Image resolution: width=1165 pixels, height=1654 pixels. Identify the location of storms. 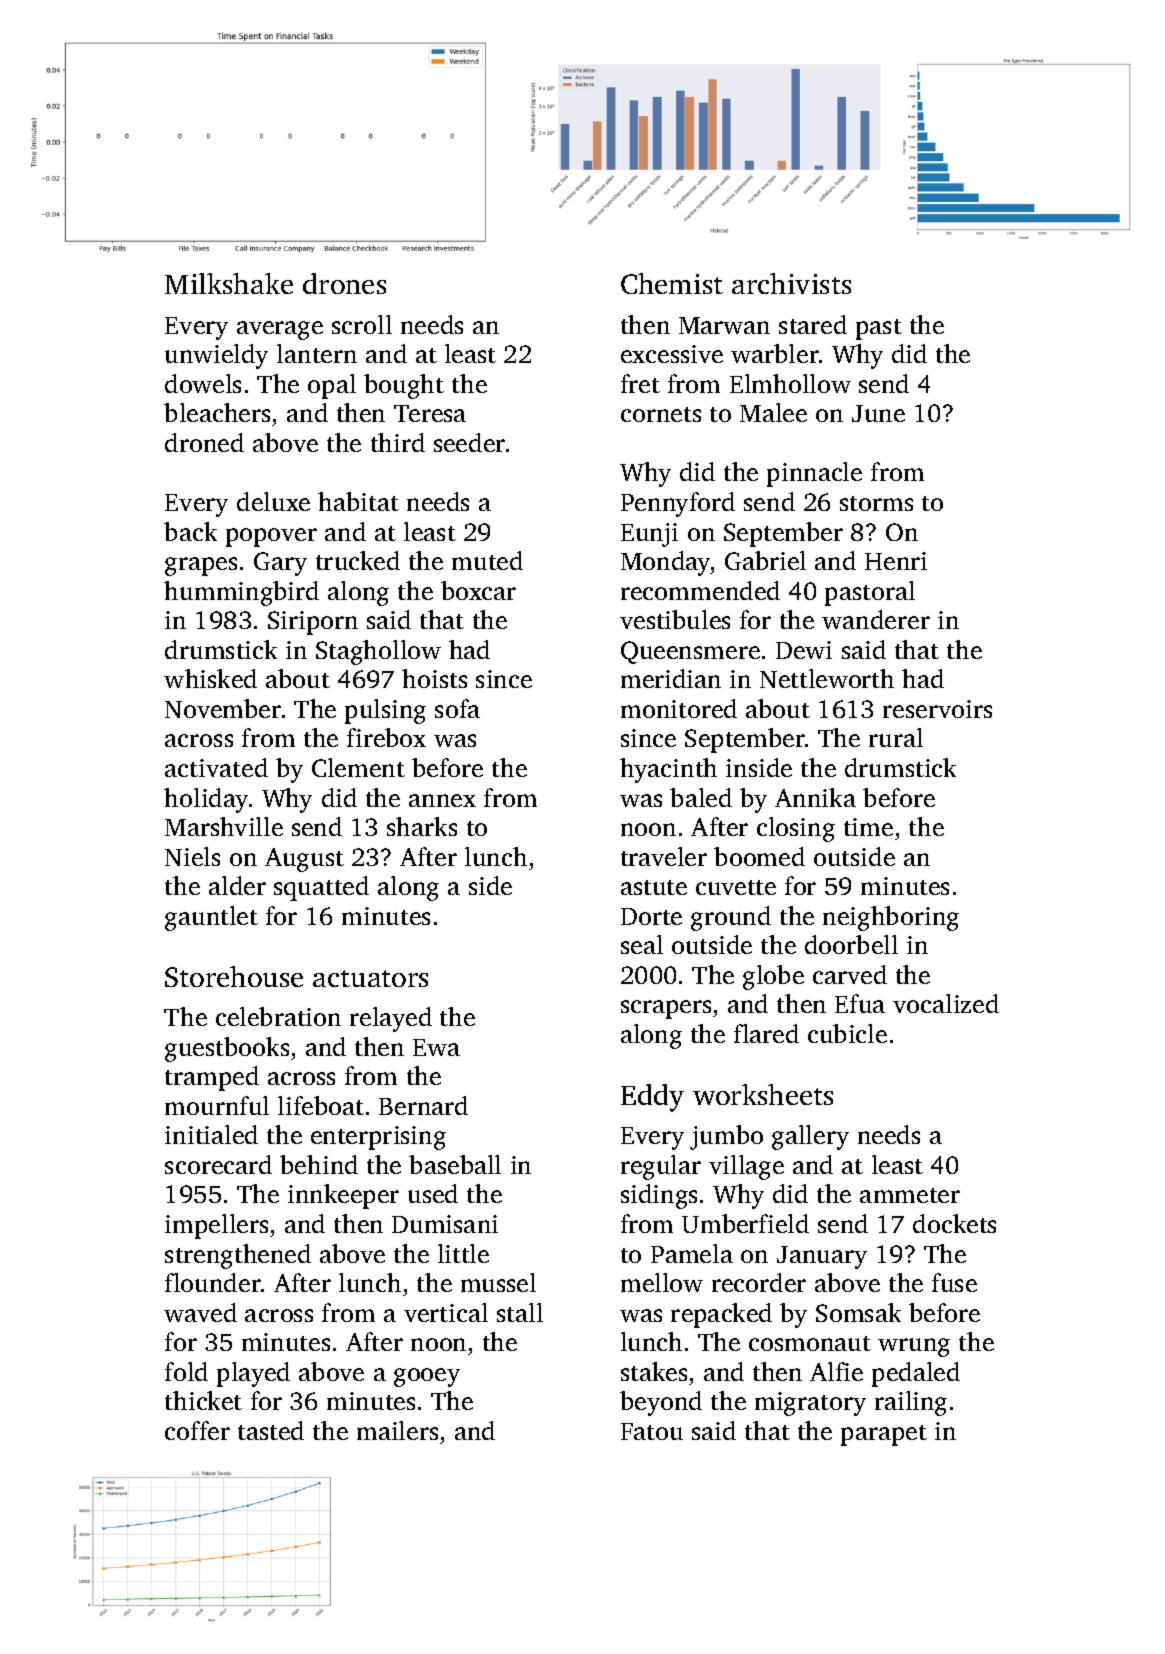
(876, 503).
